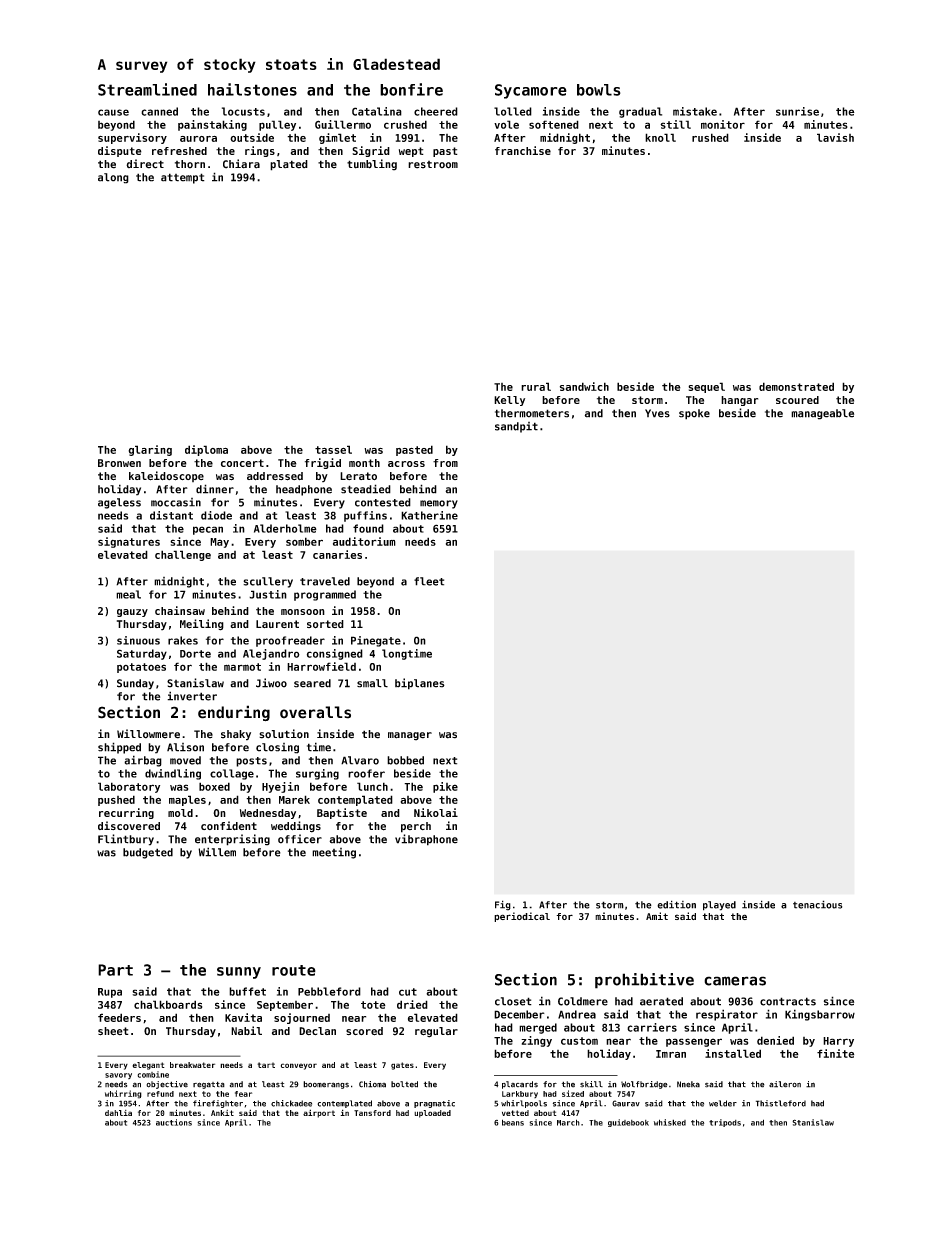  I want to click on inverter, so click(192, 696).
